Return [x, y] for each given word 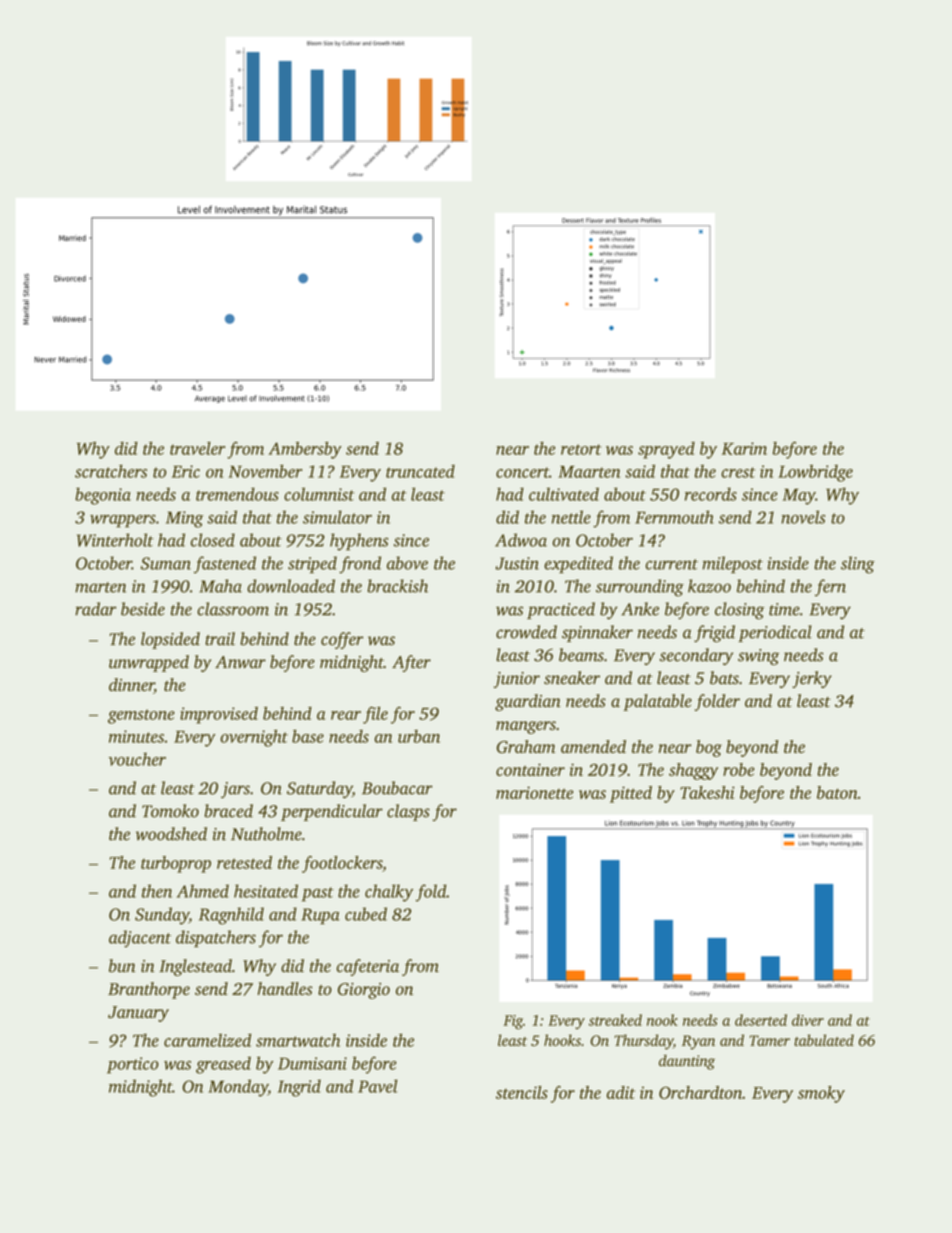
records [711, 494]
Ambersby [305, 450]
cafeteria [368, 967]
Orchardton [700, 1092]
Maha [220, 586]
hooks [562, 1040]
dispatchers [216, 939]
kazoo [709, 586]
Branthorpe [149, 990]
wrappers [123, 521]
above [407, 563]
